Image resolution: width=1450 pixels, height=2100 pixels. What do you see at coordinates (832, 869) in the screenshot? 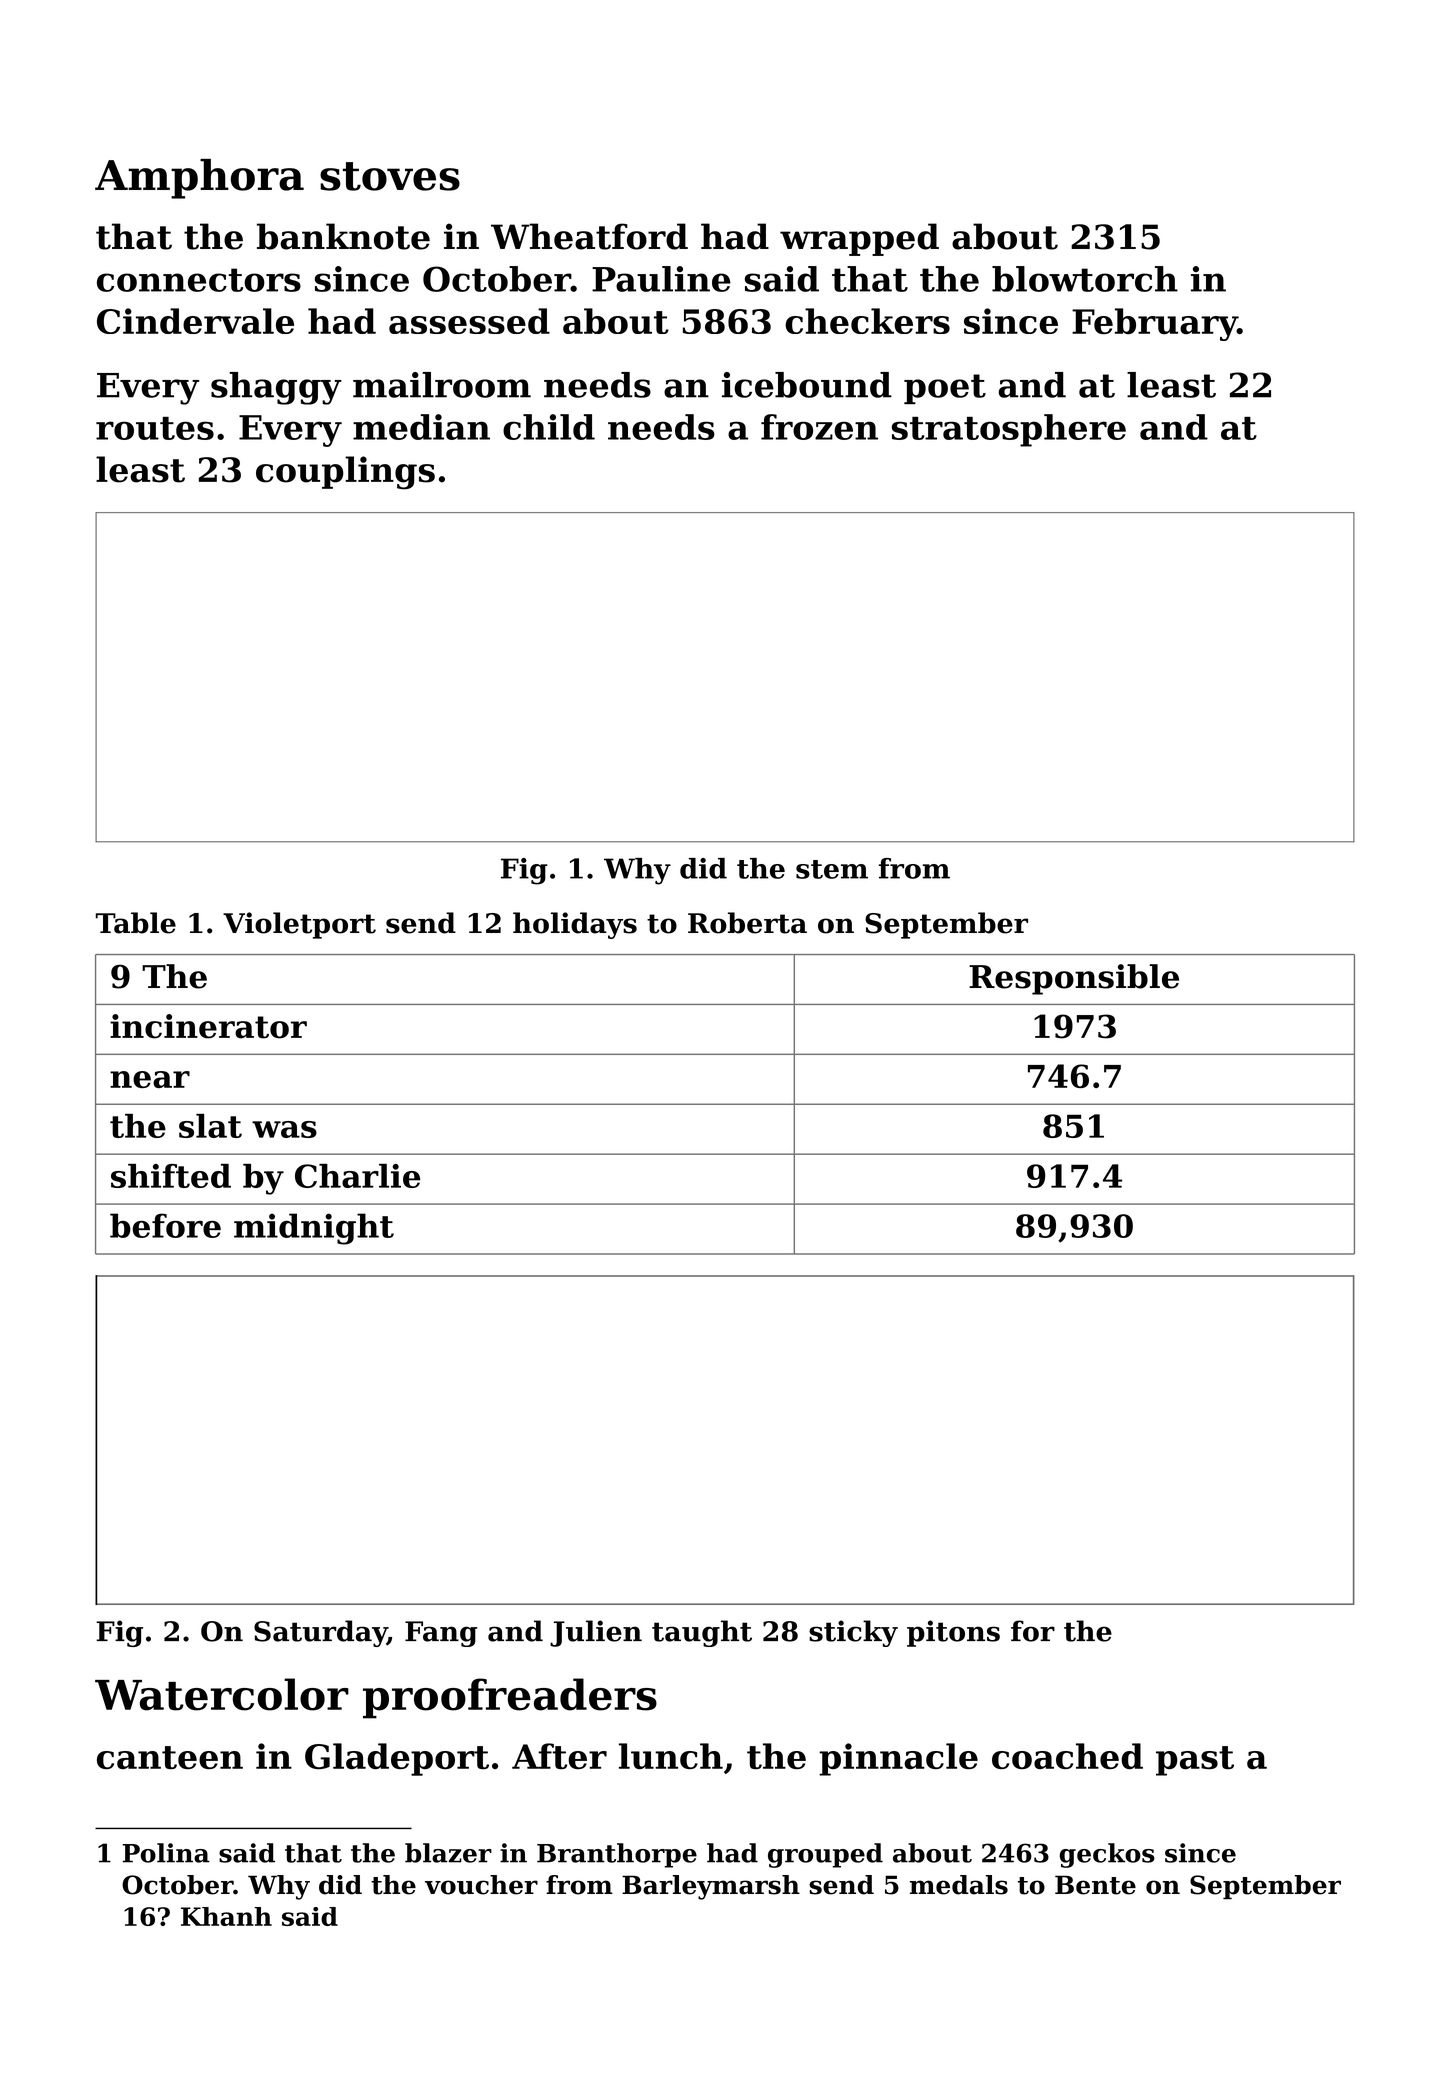
I see `stem` at bounding box center [832, 869].
